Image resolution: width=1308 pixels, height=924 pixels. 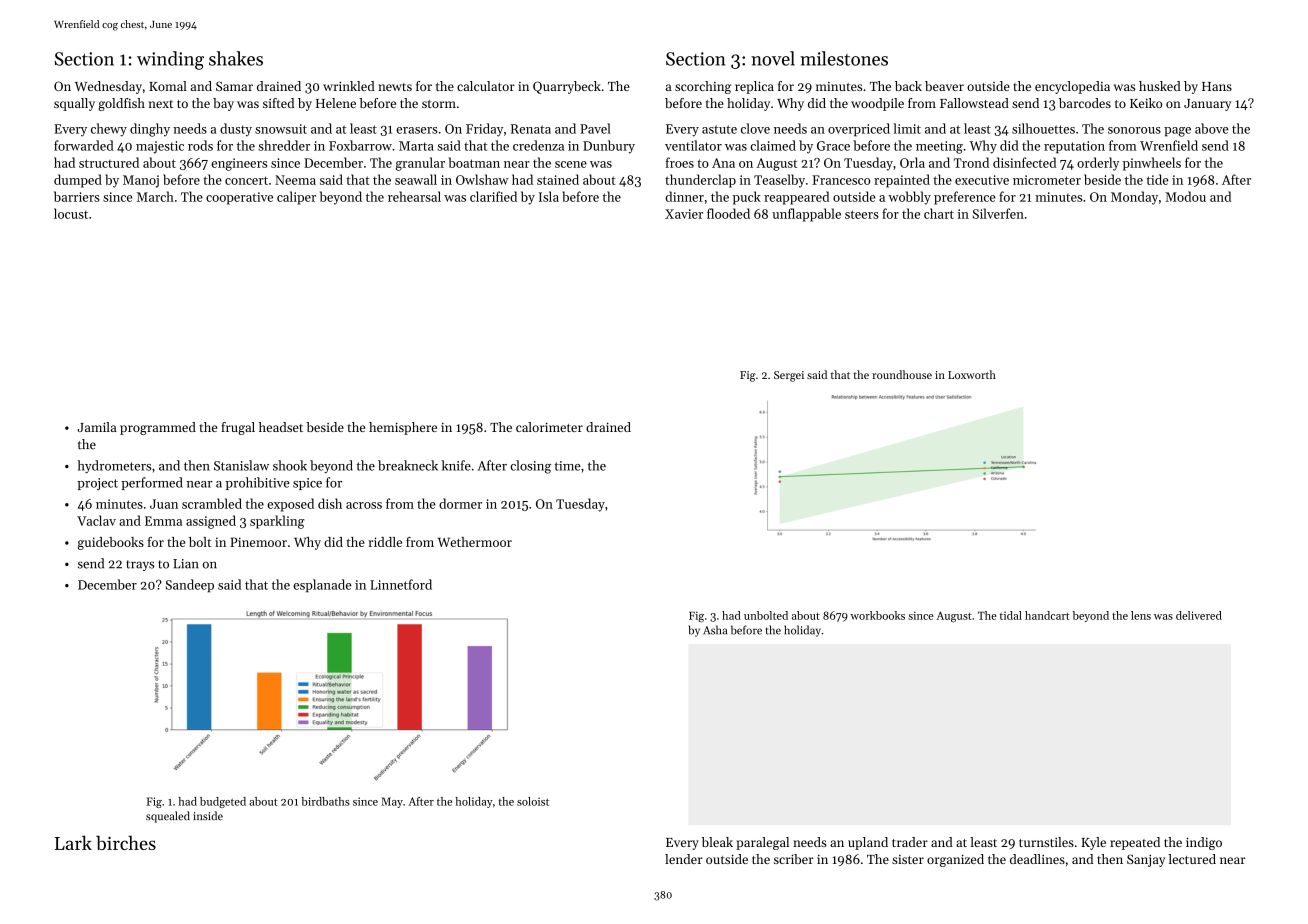 What do you see at coordinates (1160, 86) in the image?
I see `husked` at bounding box center [1160, 86].
